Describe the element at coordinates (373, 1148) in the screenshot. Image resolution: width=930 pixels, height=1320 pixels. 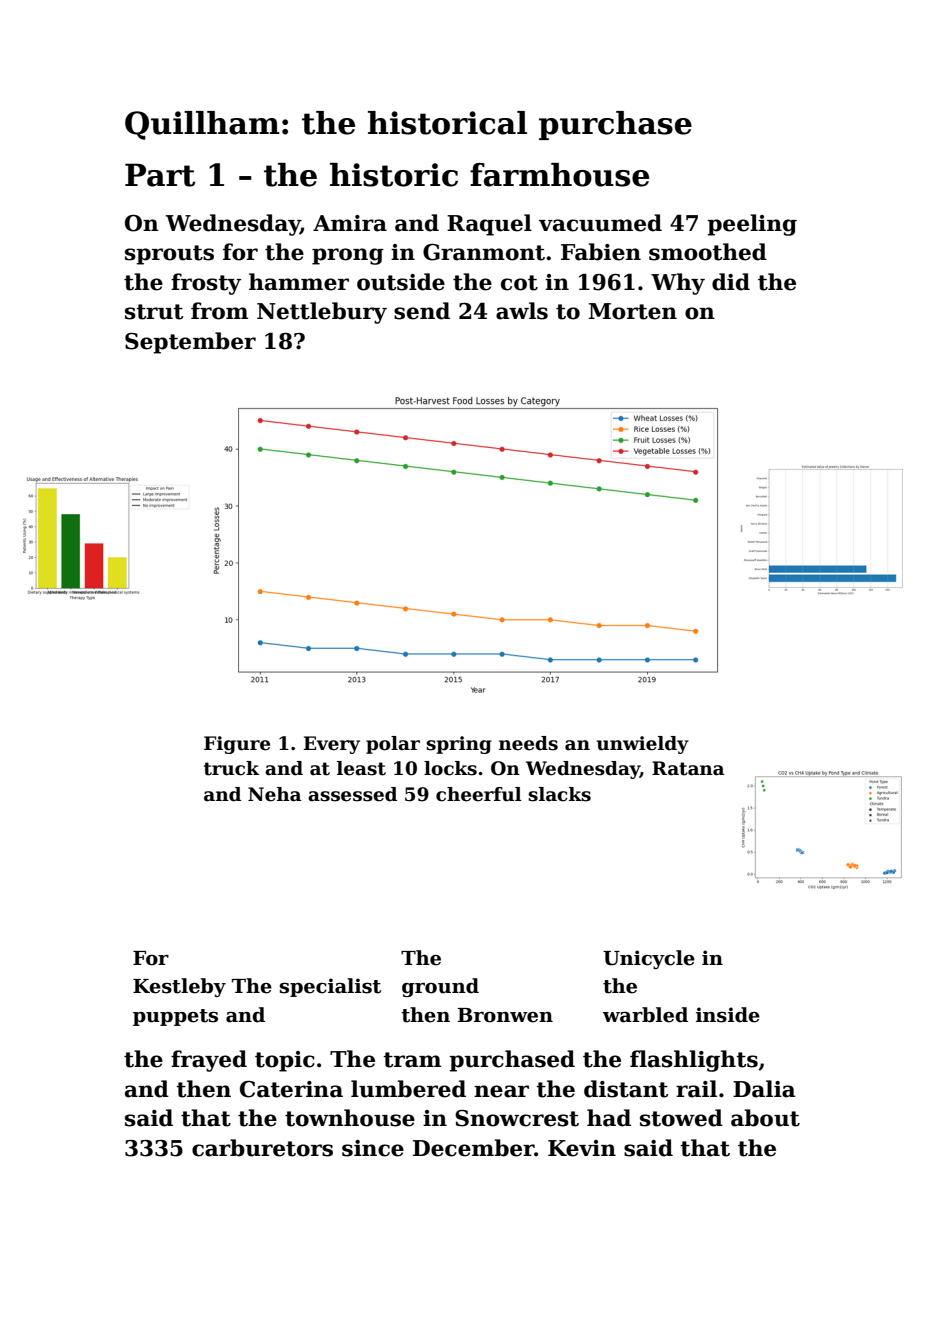
I see `since` at that location.
